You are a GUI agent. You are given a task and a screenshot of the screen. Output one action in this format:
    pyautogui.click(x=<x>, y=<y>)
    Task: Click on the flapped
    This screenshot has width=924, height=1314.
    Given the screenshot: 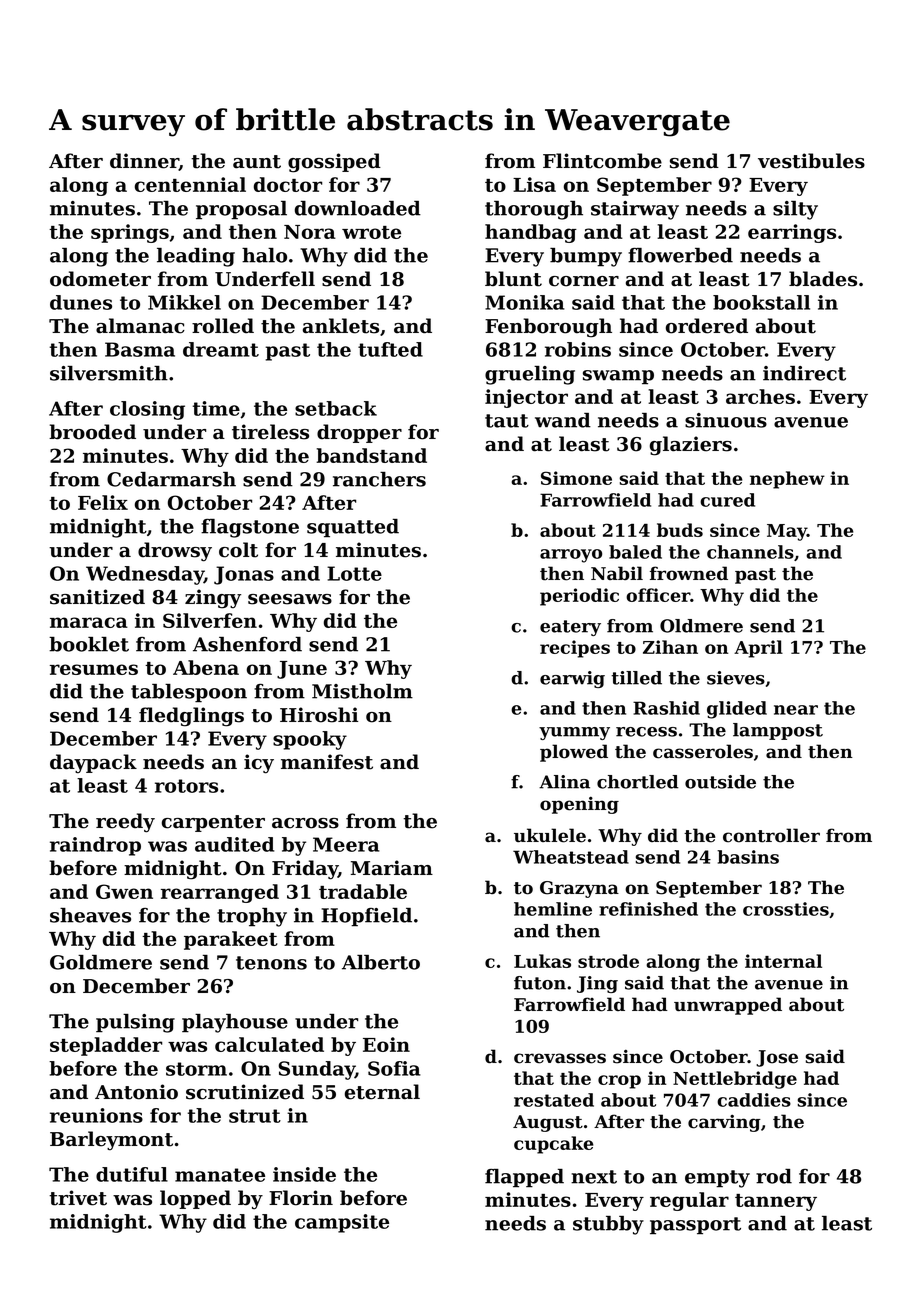 What is the action you would take?
    pyautogui.click(x=524, y=1178)
